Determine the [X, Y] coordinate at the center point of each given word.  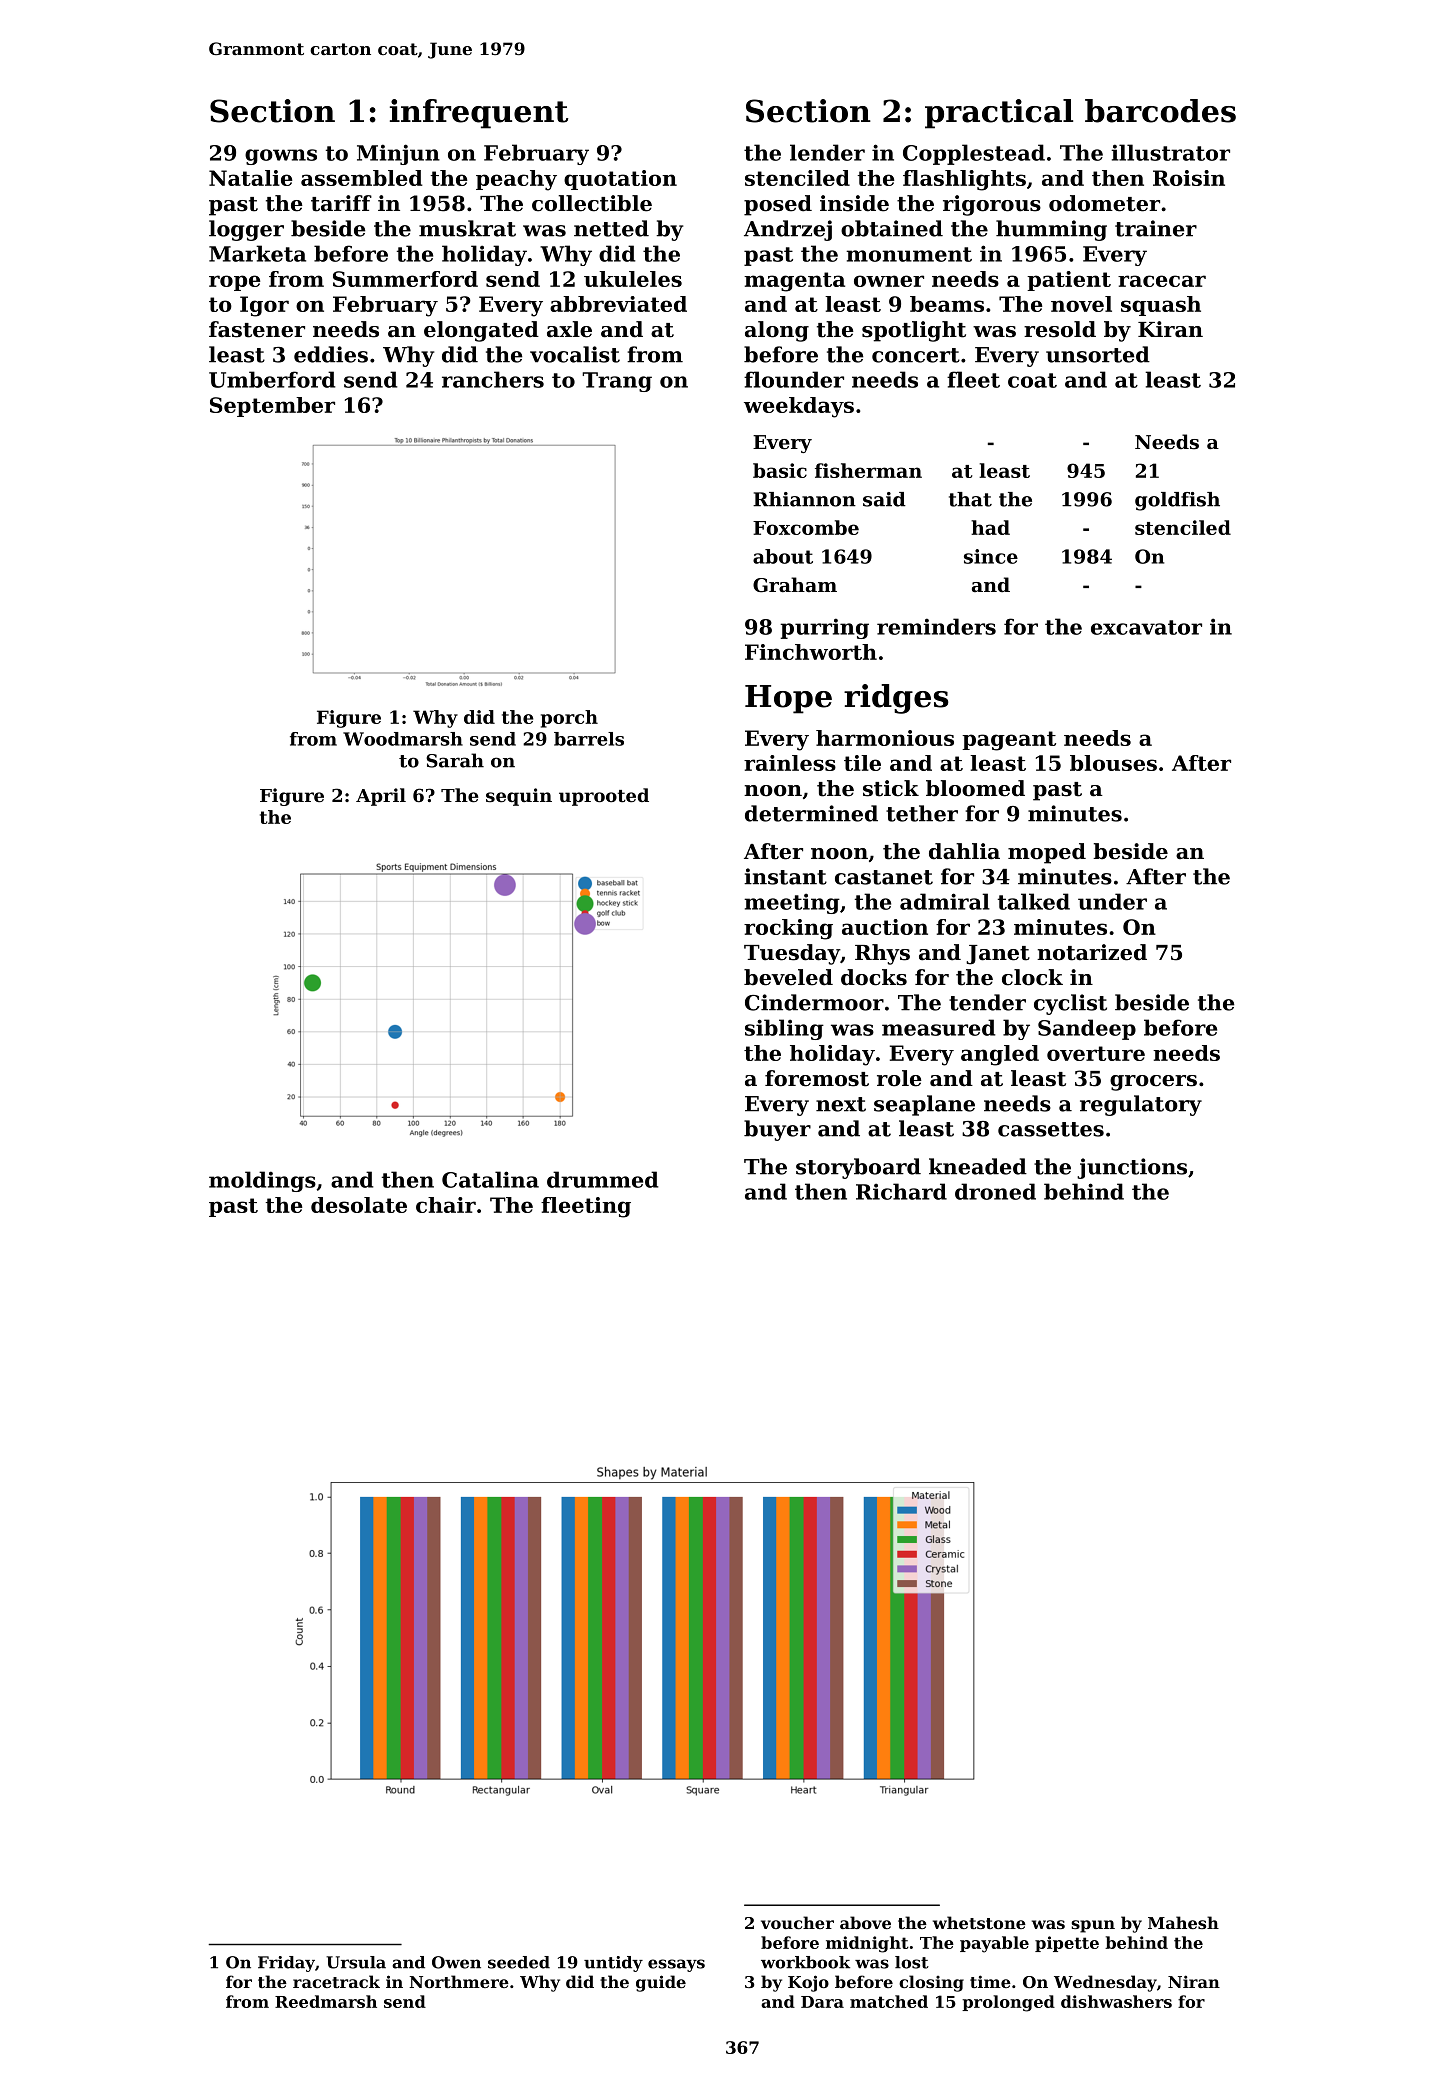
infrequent [479, 114]
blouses [1113, 763]
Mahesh [1183, 1922]
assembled [361, 178]
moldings [262, 1181]
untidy [613, 1964]
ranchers [493, 379]
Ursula [356, 1962]
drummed [602, 1179]
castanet [884, 877]
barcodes [1160, 111]
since [991, 556]
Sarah [455, 760]
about [783, 556]
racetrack [336, 1981]
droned [995, 1191]
